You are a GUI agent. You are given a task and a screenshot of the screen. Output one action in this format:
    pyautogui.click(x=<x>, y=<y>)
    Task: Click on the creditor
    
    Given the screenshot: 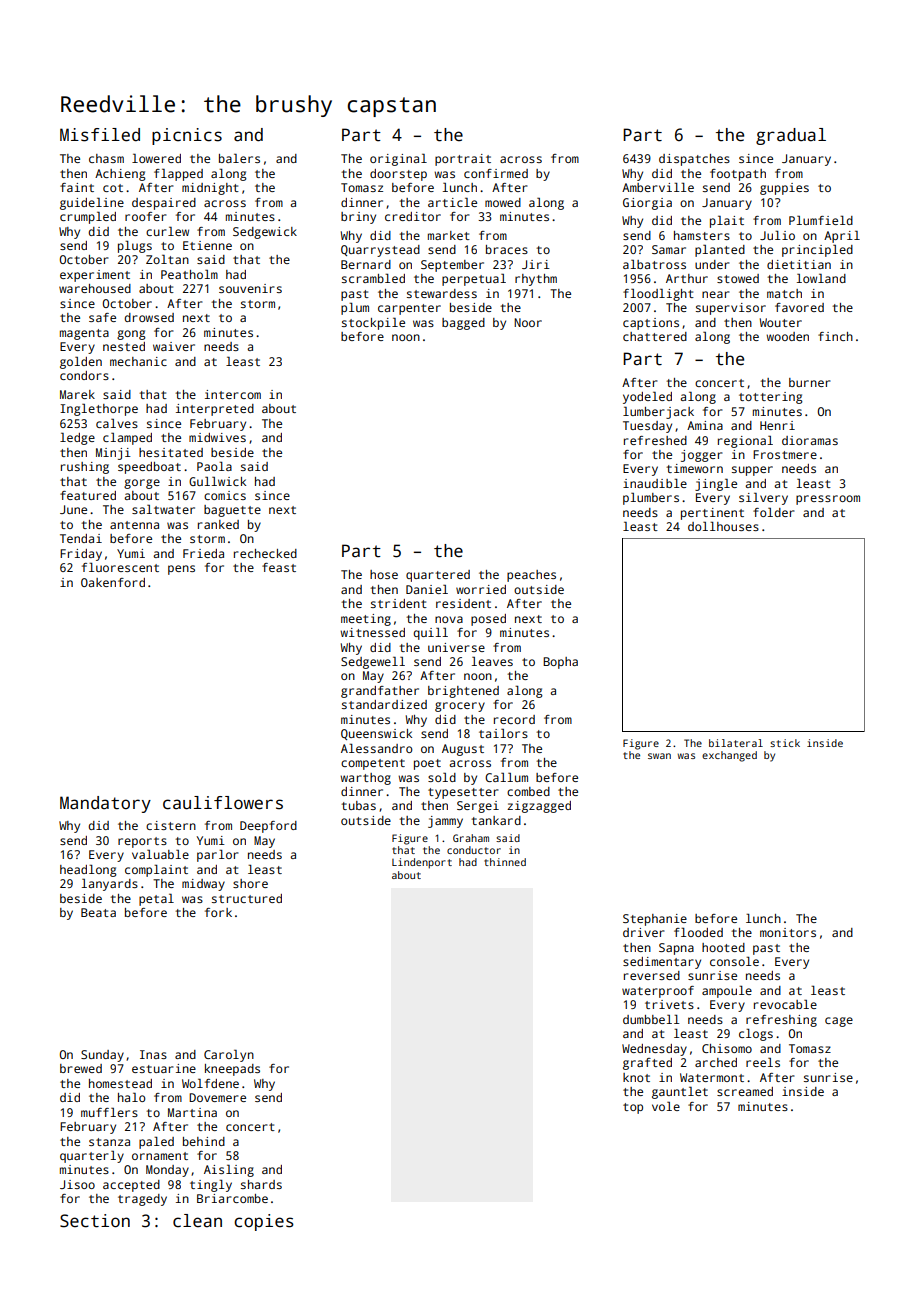 What is the action you would take?
    pyautogui.click(x=413, y=216)
